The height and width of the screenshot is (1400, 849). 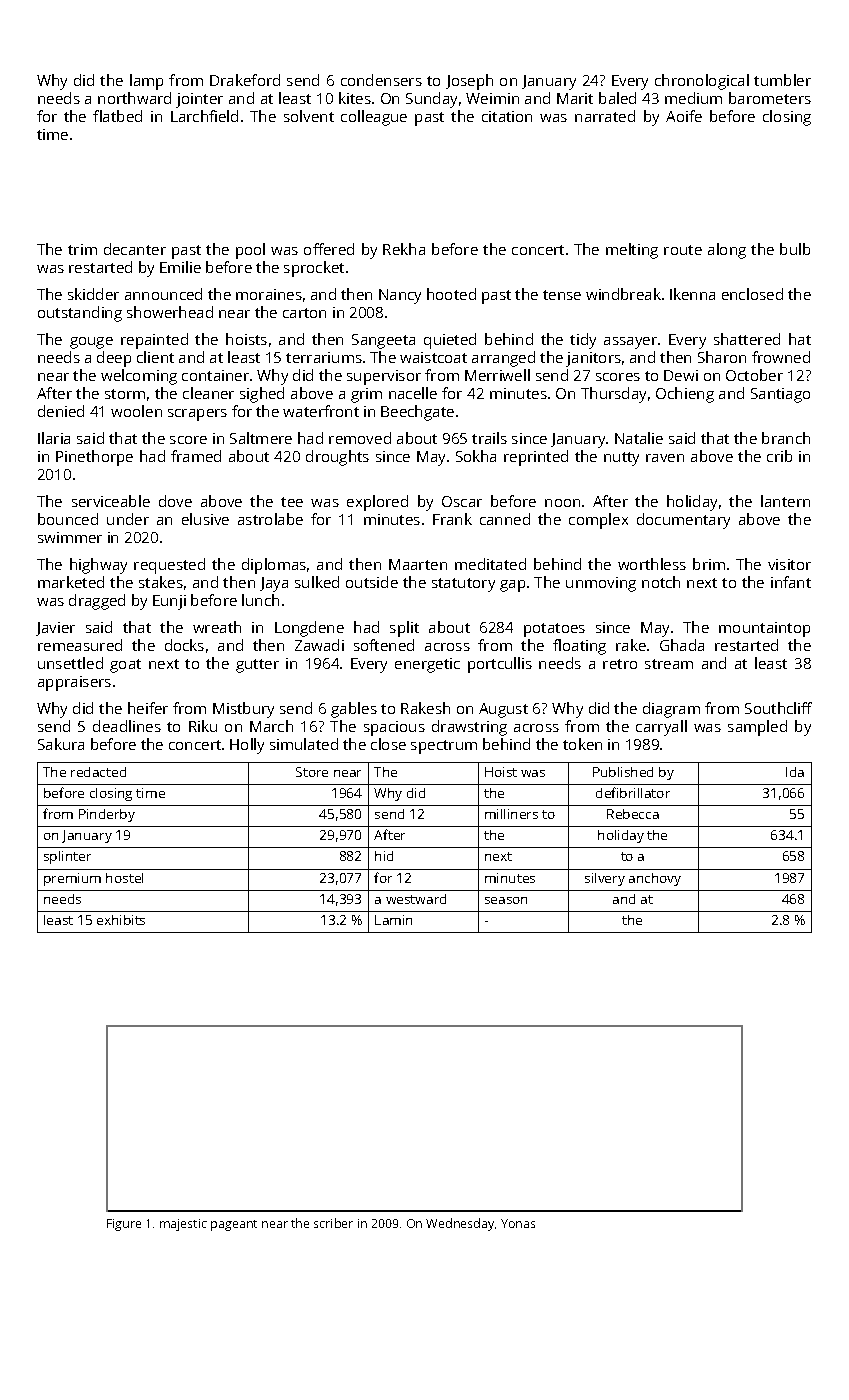 I want to click on anchovy, so click(x=655, y=879).
